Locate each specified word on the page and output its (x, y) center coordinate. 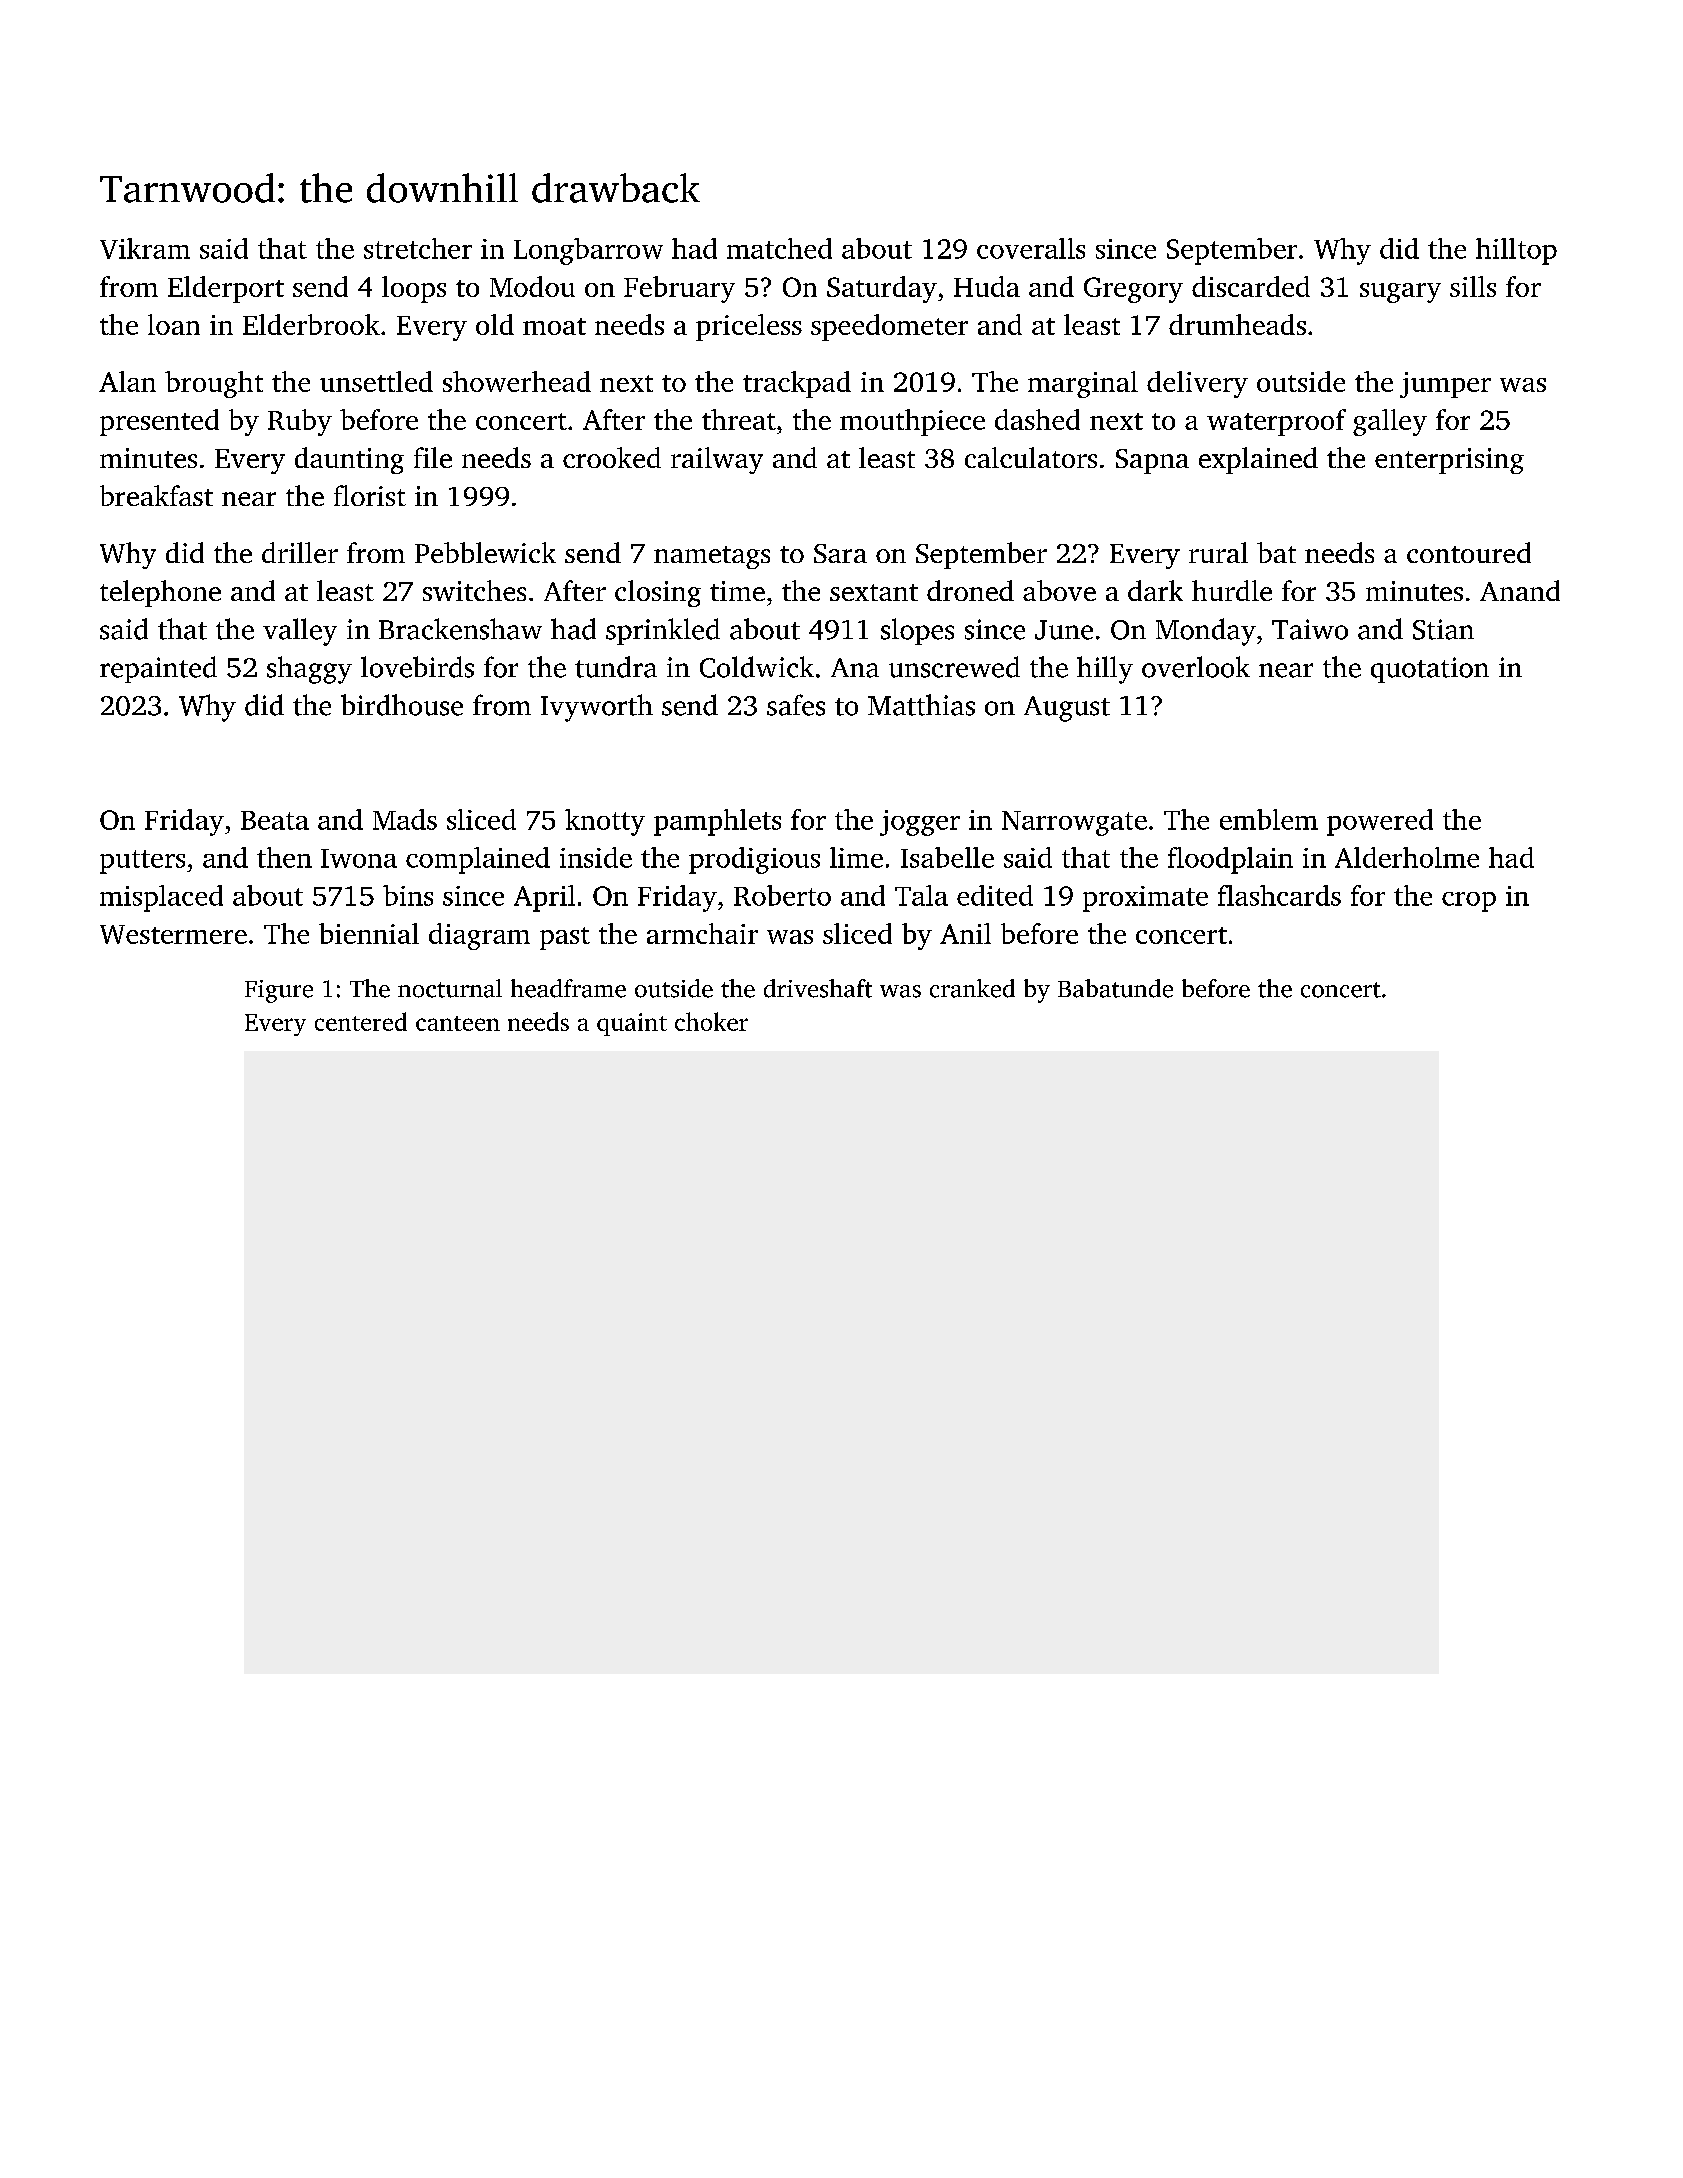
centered (361, 1021)
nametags (712, 557)
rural (1218, 552)
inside (596, 857)
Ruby (300, 422)
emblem (1269, 819)
